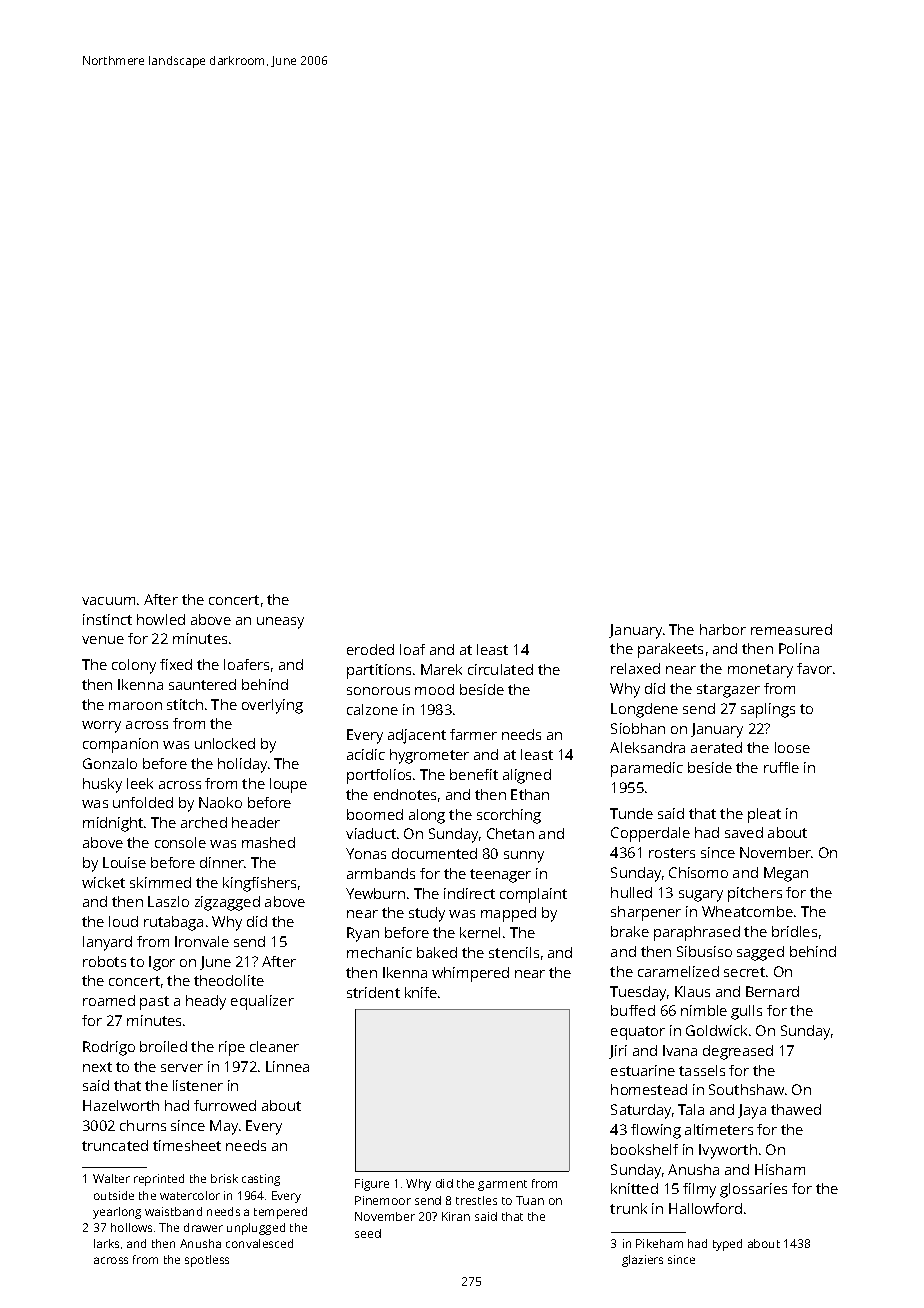  What do you see at coordinates (752, 1111) in the screenshot?
I see `Jaya` at bounding box center [752, 1111].
